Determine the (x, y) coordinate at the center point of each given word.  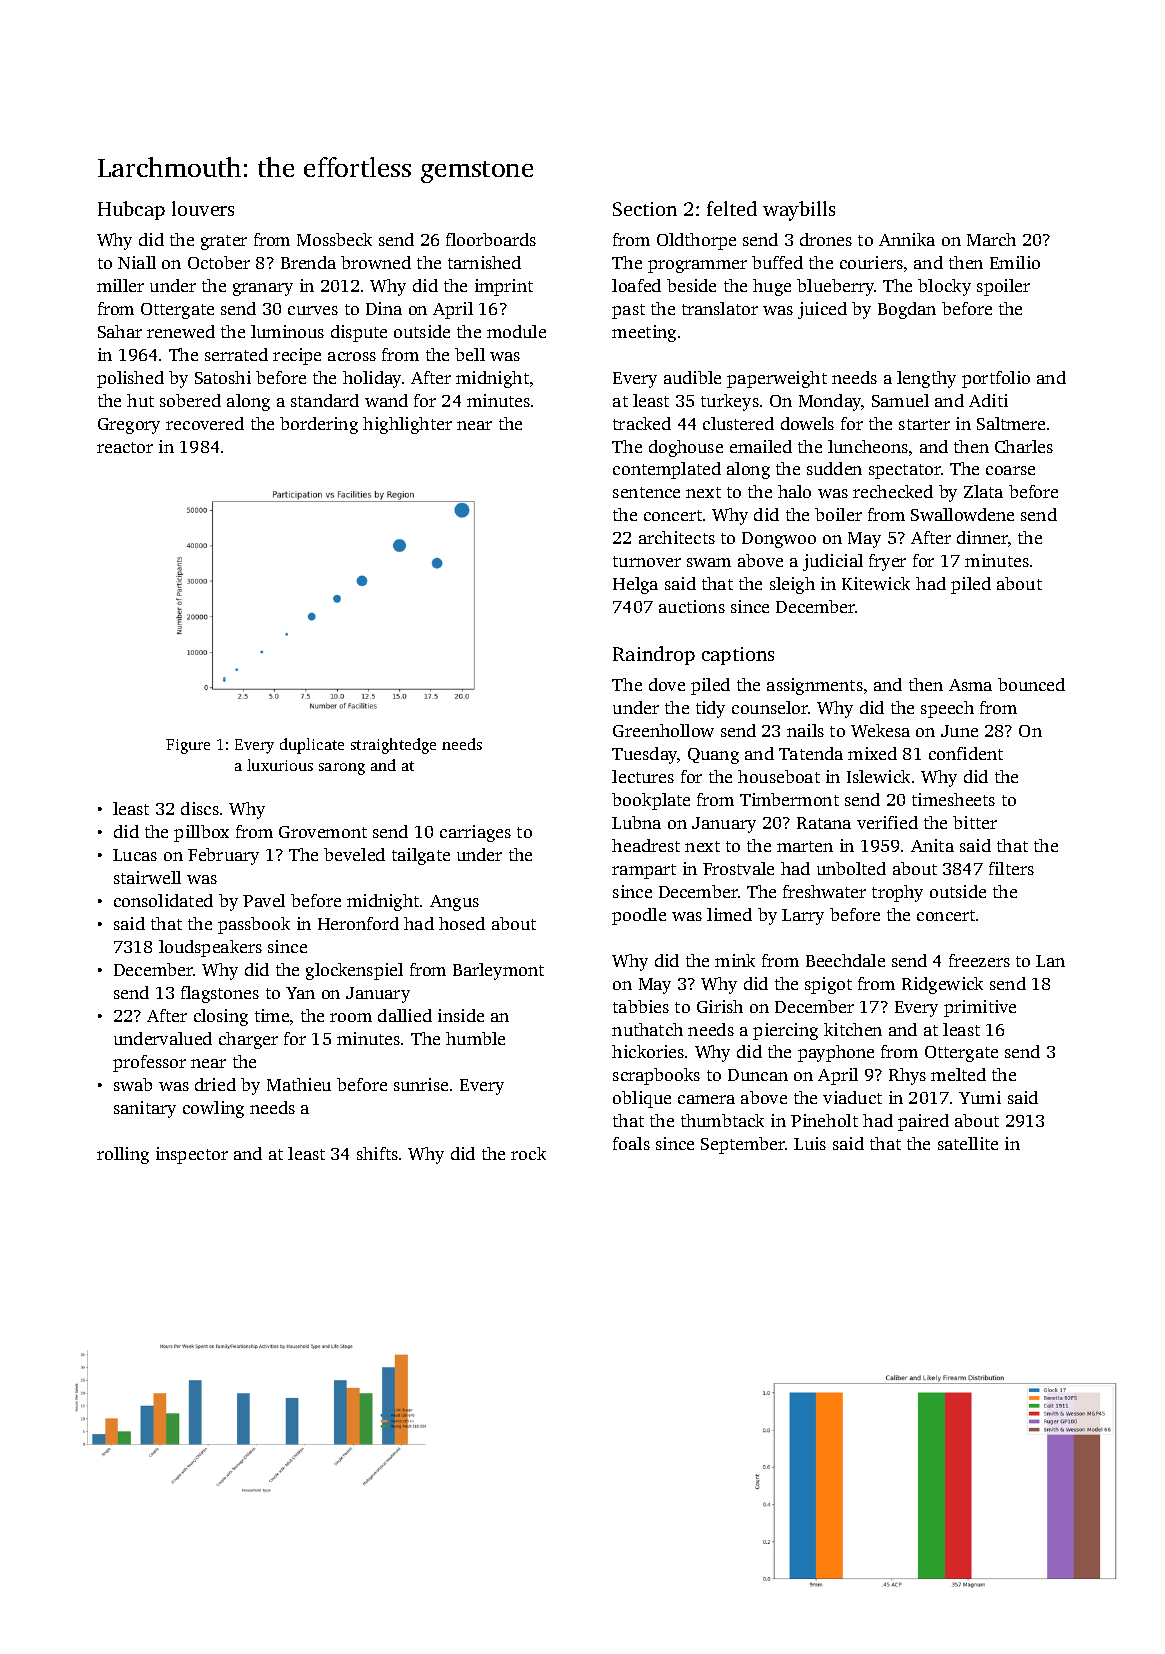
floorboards (491, 239)
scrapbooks (656, 1076)
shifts (377, 1153)
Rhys (907, 1076)
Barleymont (498, 971)
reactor (125, 447)
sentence (646, 492)
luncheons (868, 446)
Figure (188, 746)
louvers (203, 208)
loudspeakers (210, 948)
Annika (907, 239)
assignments (815, 686)
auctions (692, 606)
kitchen (853, 1029)
